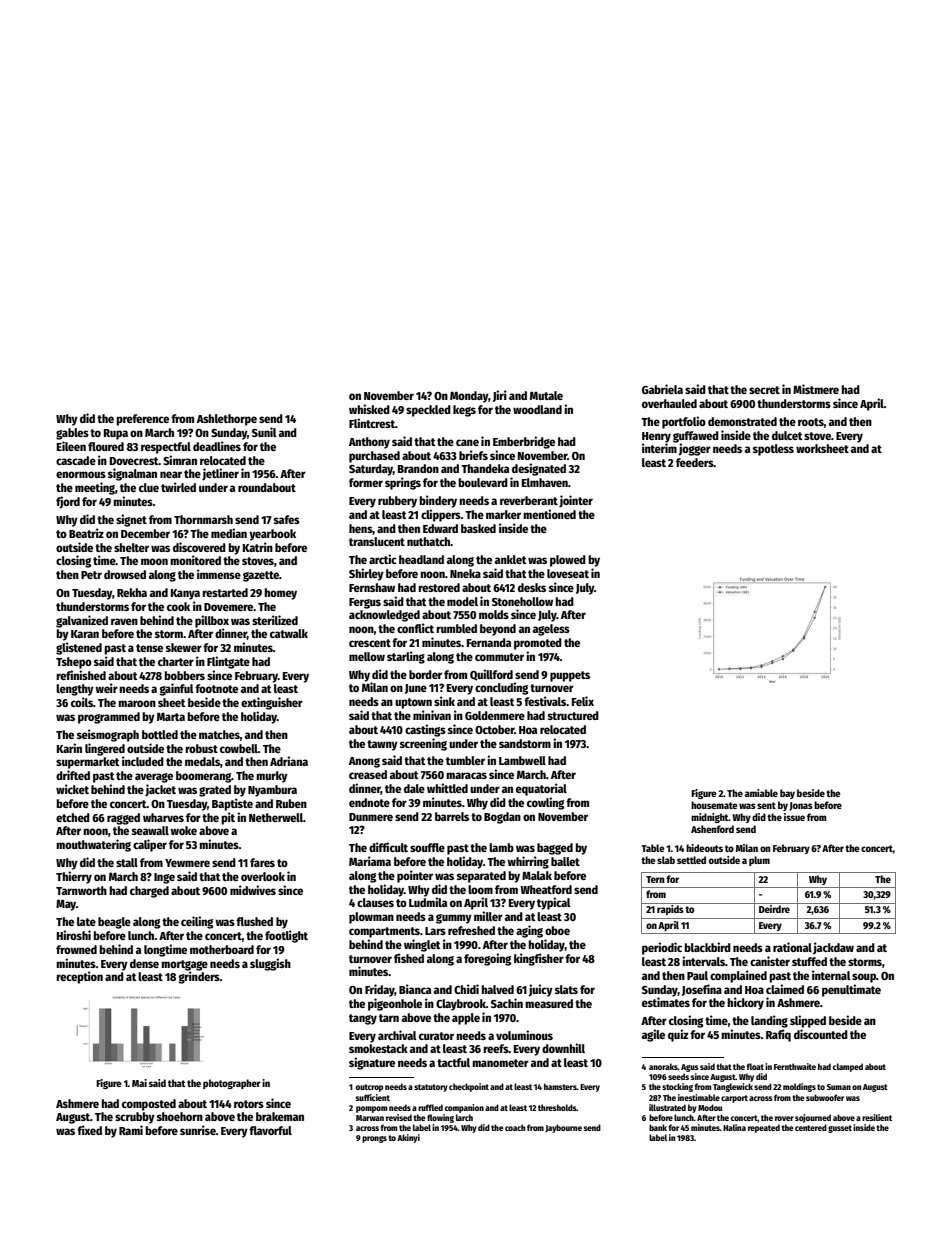 This page has width=952, height=1233. Describe the element at coordinates (695, 449) in the page. I see `jogger` at that location.
